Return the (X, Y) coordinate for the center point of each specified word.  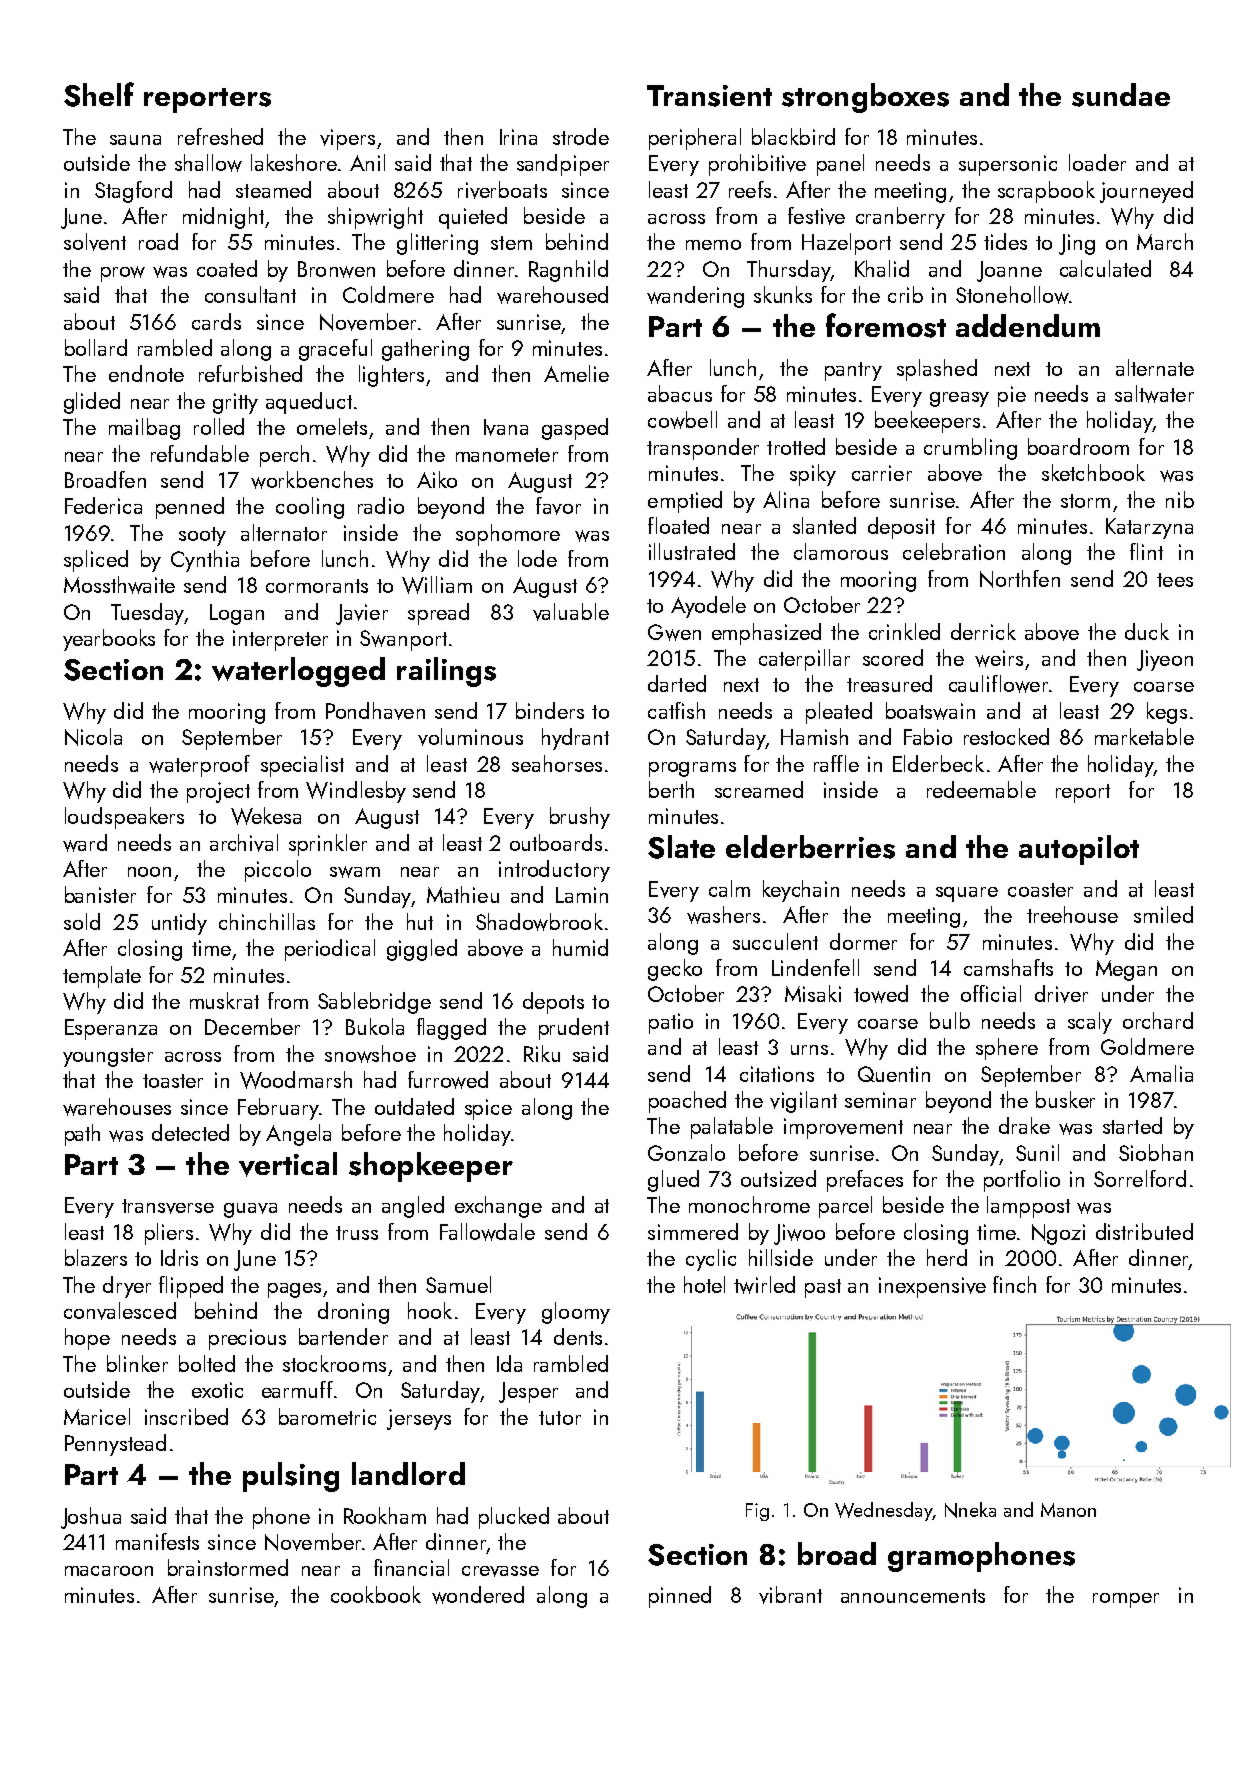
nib (1180, 499)
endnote (146, 373)
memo (713, 245)
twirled (764, 1285)
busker (1065, 1099)
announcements (913, 1596)
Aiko (437, 479)
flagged (451, 1029)
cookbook (376, 1594)
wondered (478, 1595)
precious (247, 1339)
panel (840, 165)
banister (100, 894)
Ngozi (1058, 1234)
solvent (95, 242)
